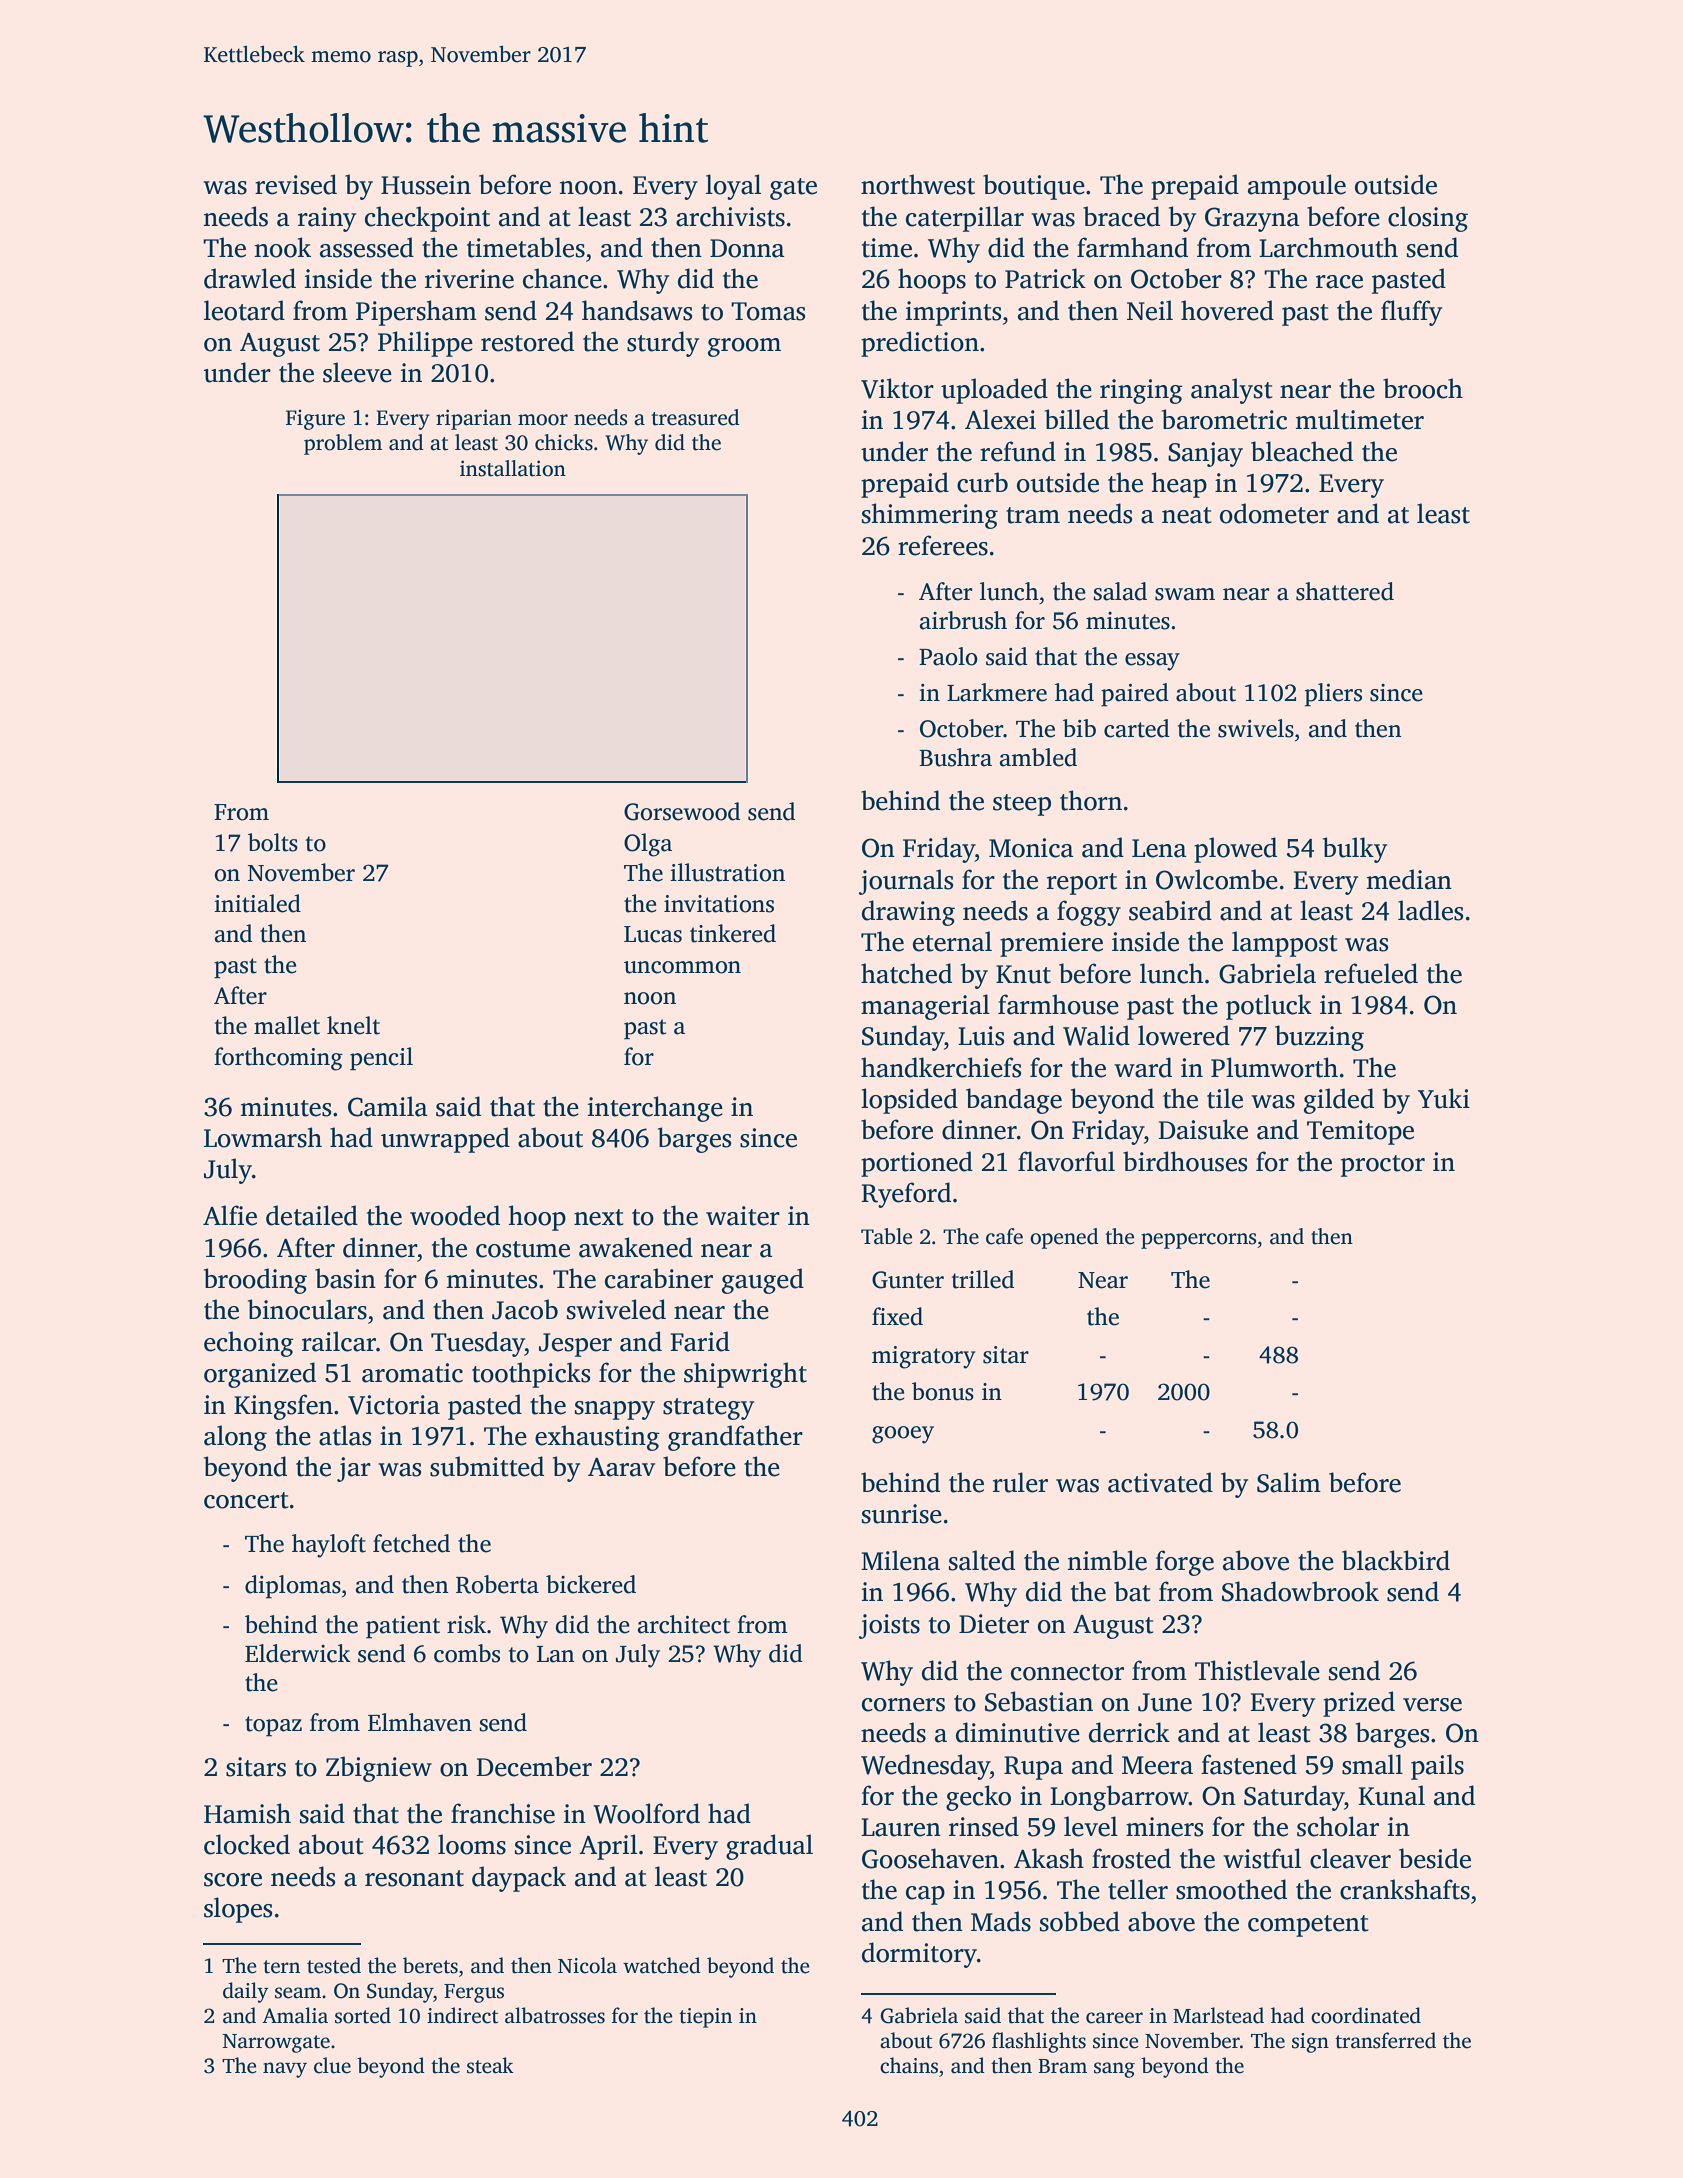 The width and height of the document is (1683, 2178). I want to click on clocked, so click(247, 1844).
